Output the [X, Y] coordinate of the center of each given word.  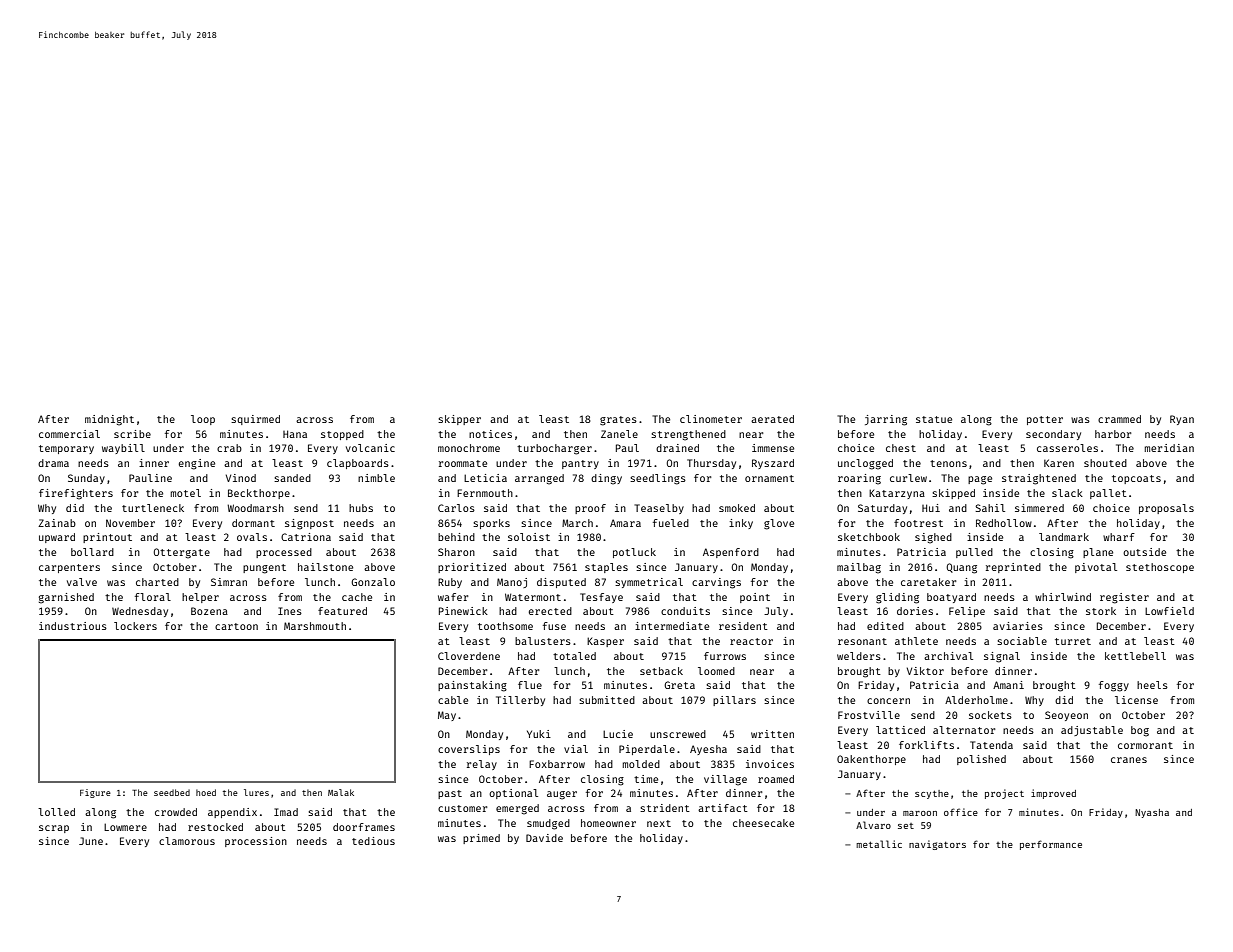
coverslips [469, 750]
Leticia [485, 478]
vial [576, 749]
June [91, 841]
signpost [309, 524]
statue [934, 419]
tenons [948, 463]
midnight [109, 420]
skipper [459, 420]
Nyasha [1152, 813]
